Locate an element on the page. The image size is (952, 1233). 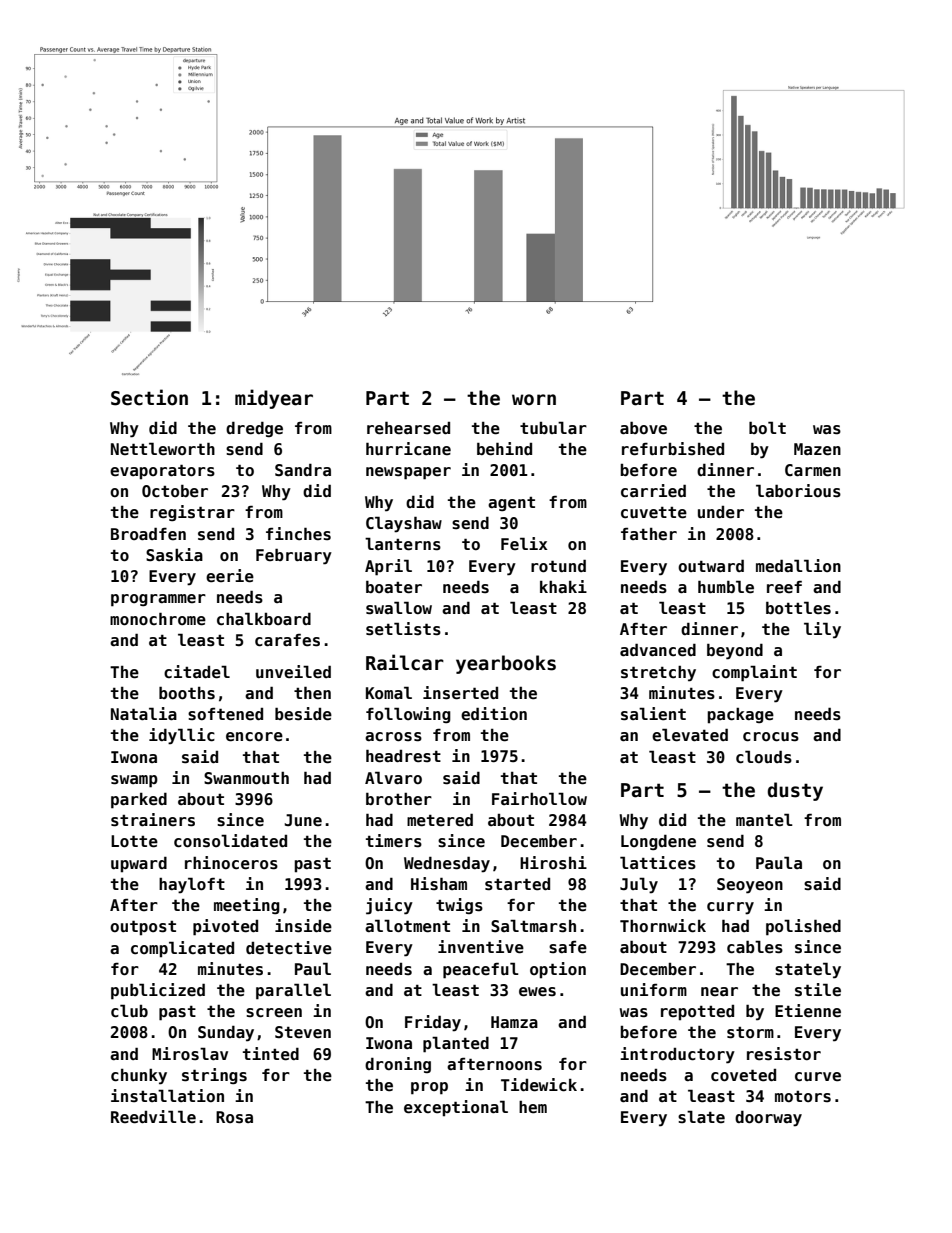
outward is located at coordinates (711, 565).
